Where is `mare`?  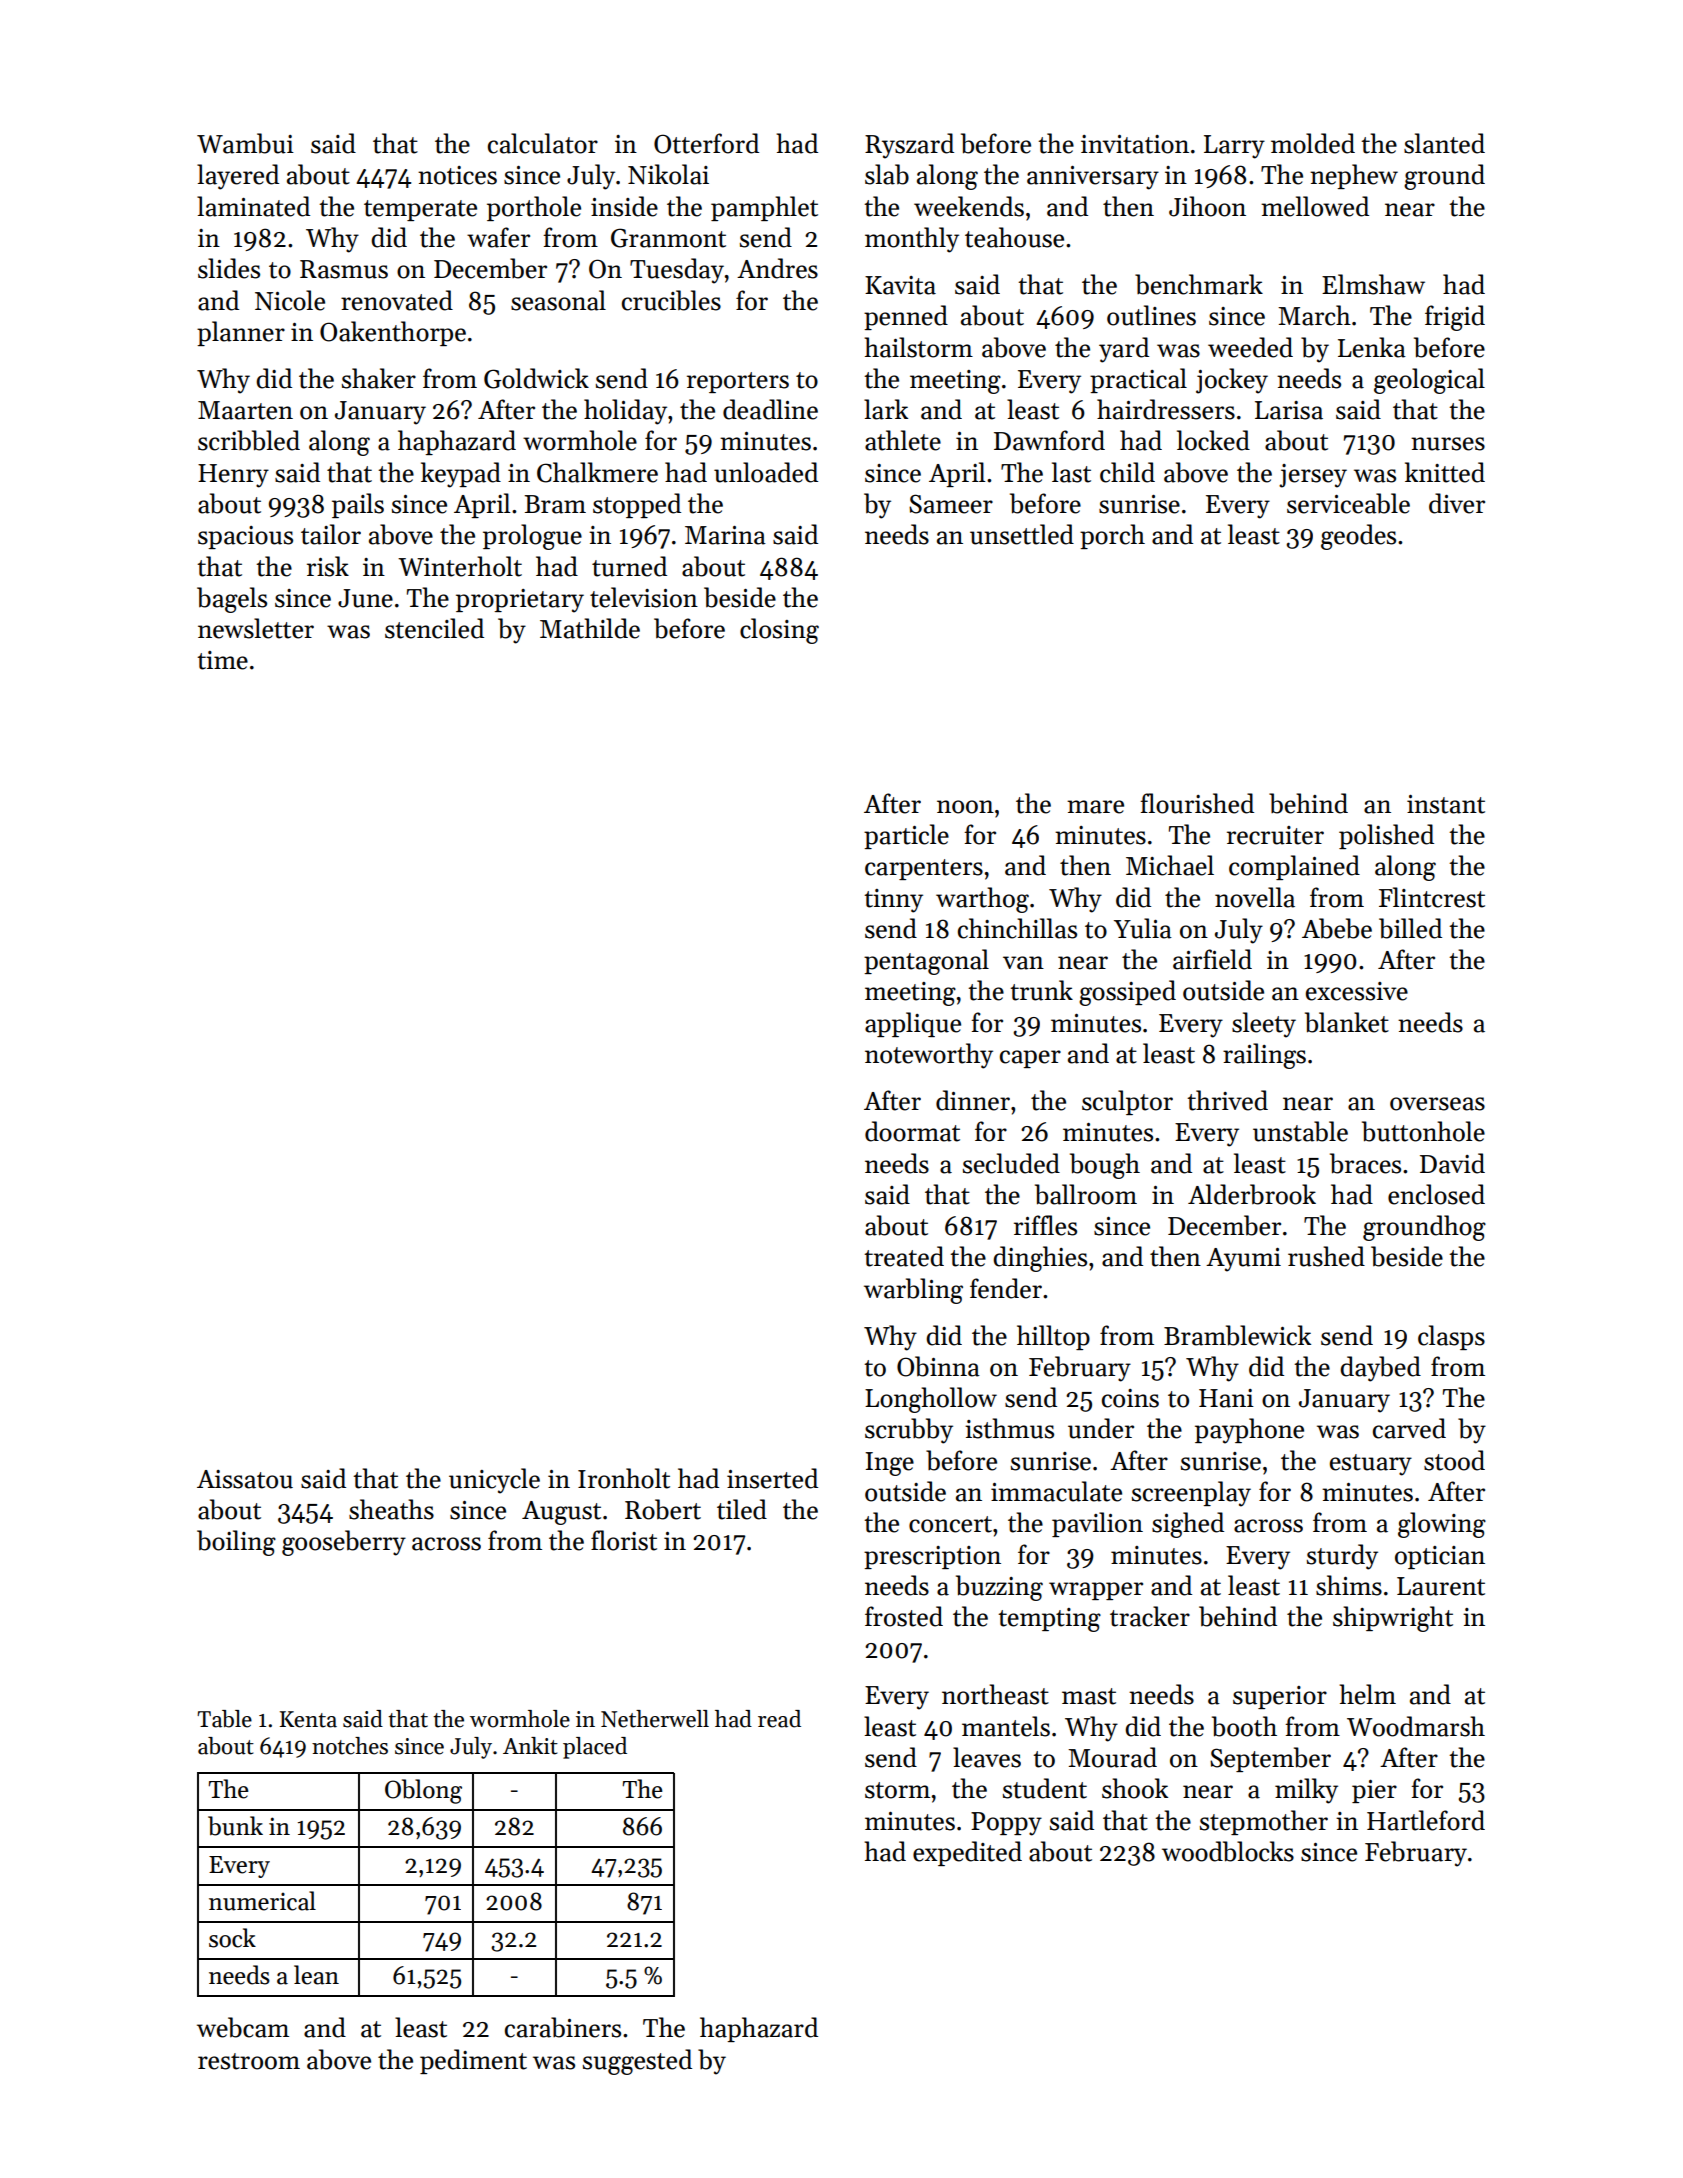
mare is located at coordinates (1095, 807).
